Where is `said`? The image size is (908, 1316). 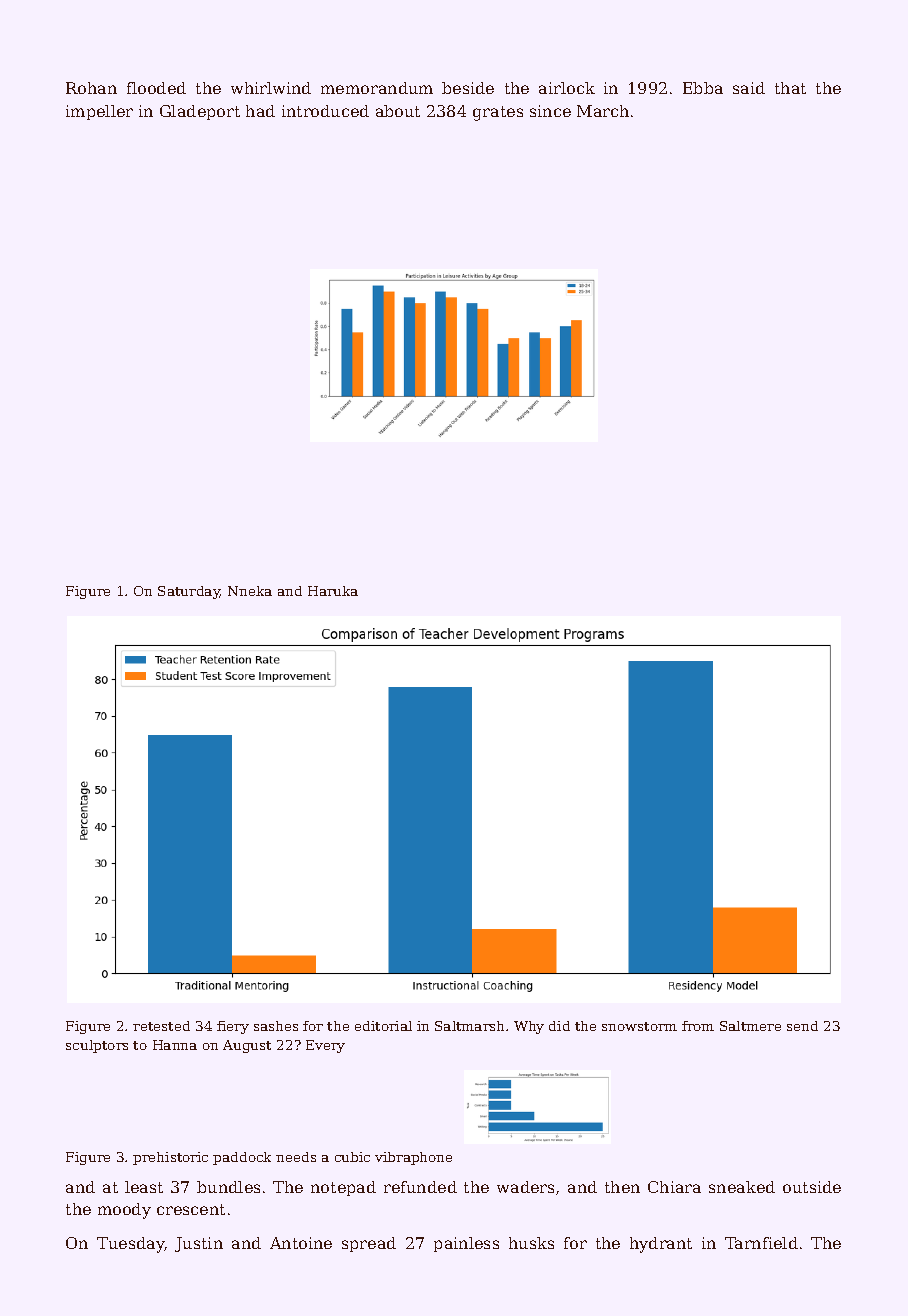
said is located at coordinates (749, 88).
